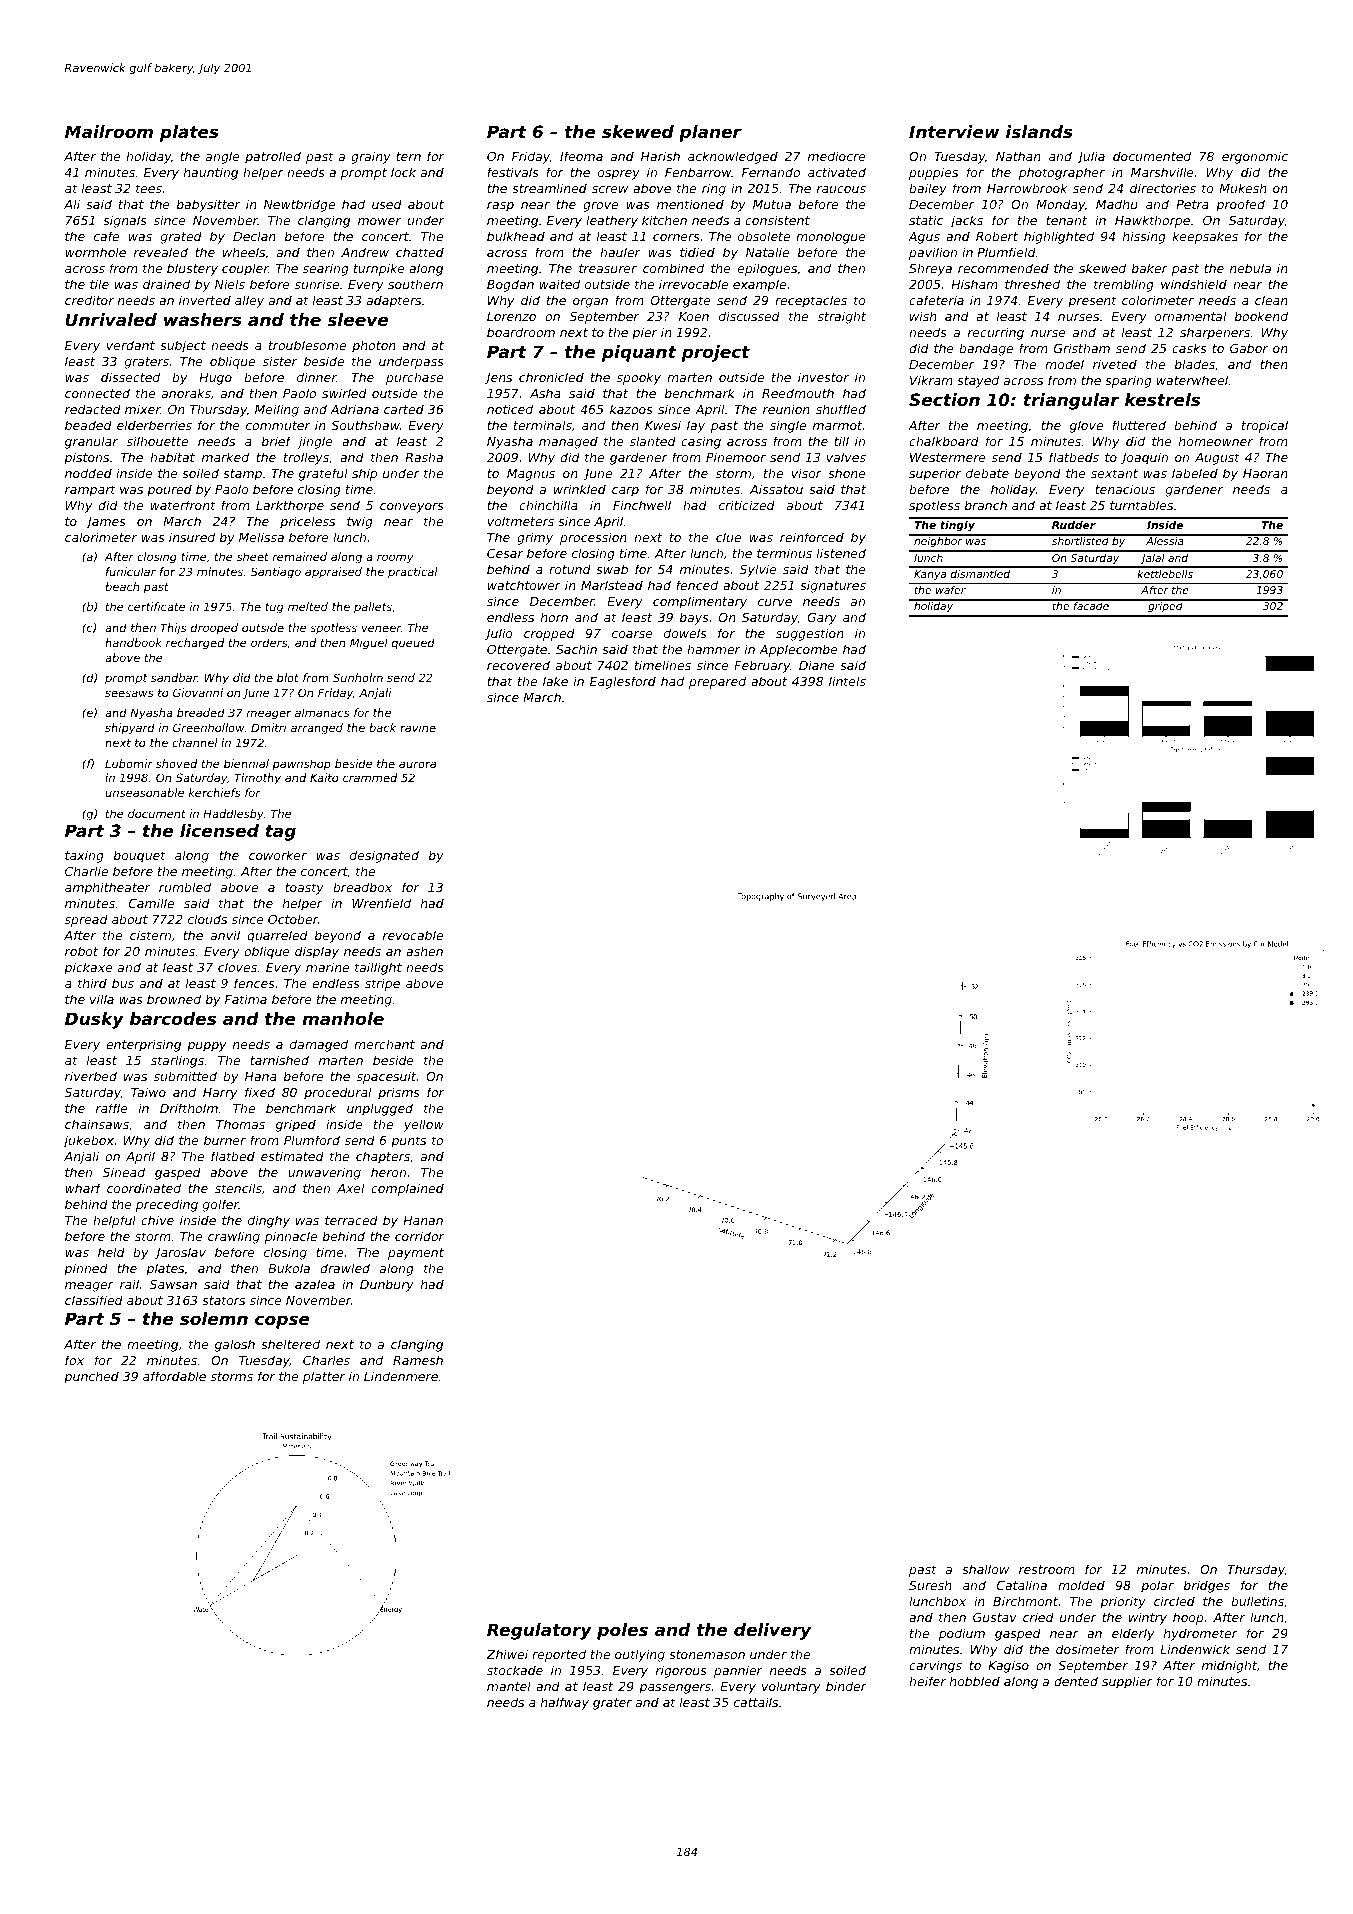 This page has width=1353, height=1914. Describe the element at coordinates (91, 1377) in the page. I see `punched` at that location.
